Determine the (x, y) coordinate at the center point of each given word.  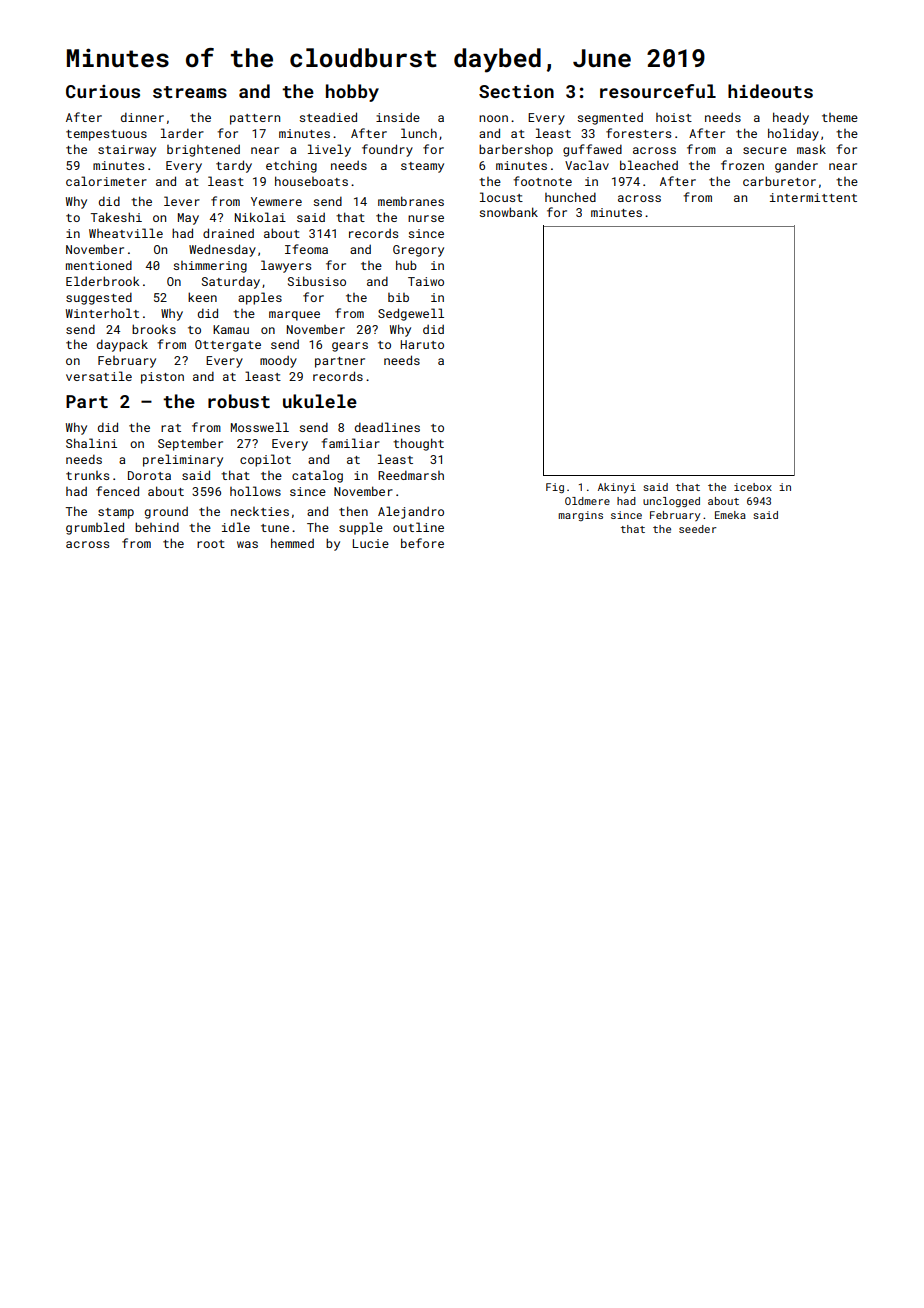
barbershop (516, 150)
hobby (352, 93)
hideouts (770, 91)
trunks (87, 475)
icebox (753, 487)
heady (791, 118)
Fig (555, 488)
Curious (103, 91)
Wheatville (126, 233)
